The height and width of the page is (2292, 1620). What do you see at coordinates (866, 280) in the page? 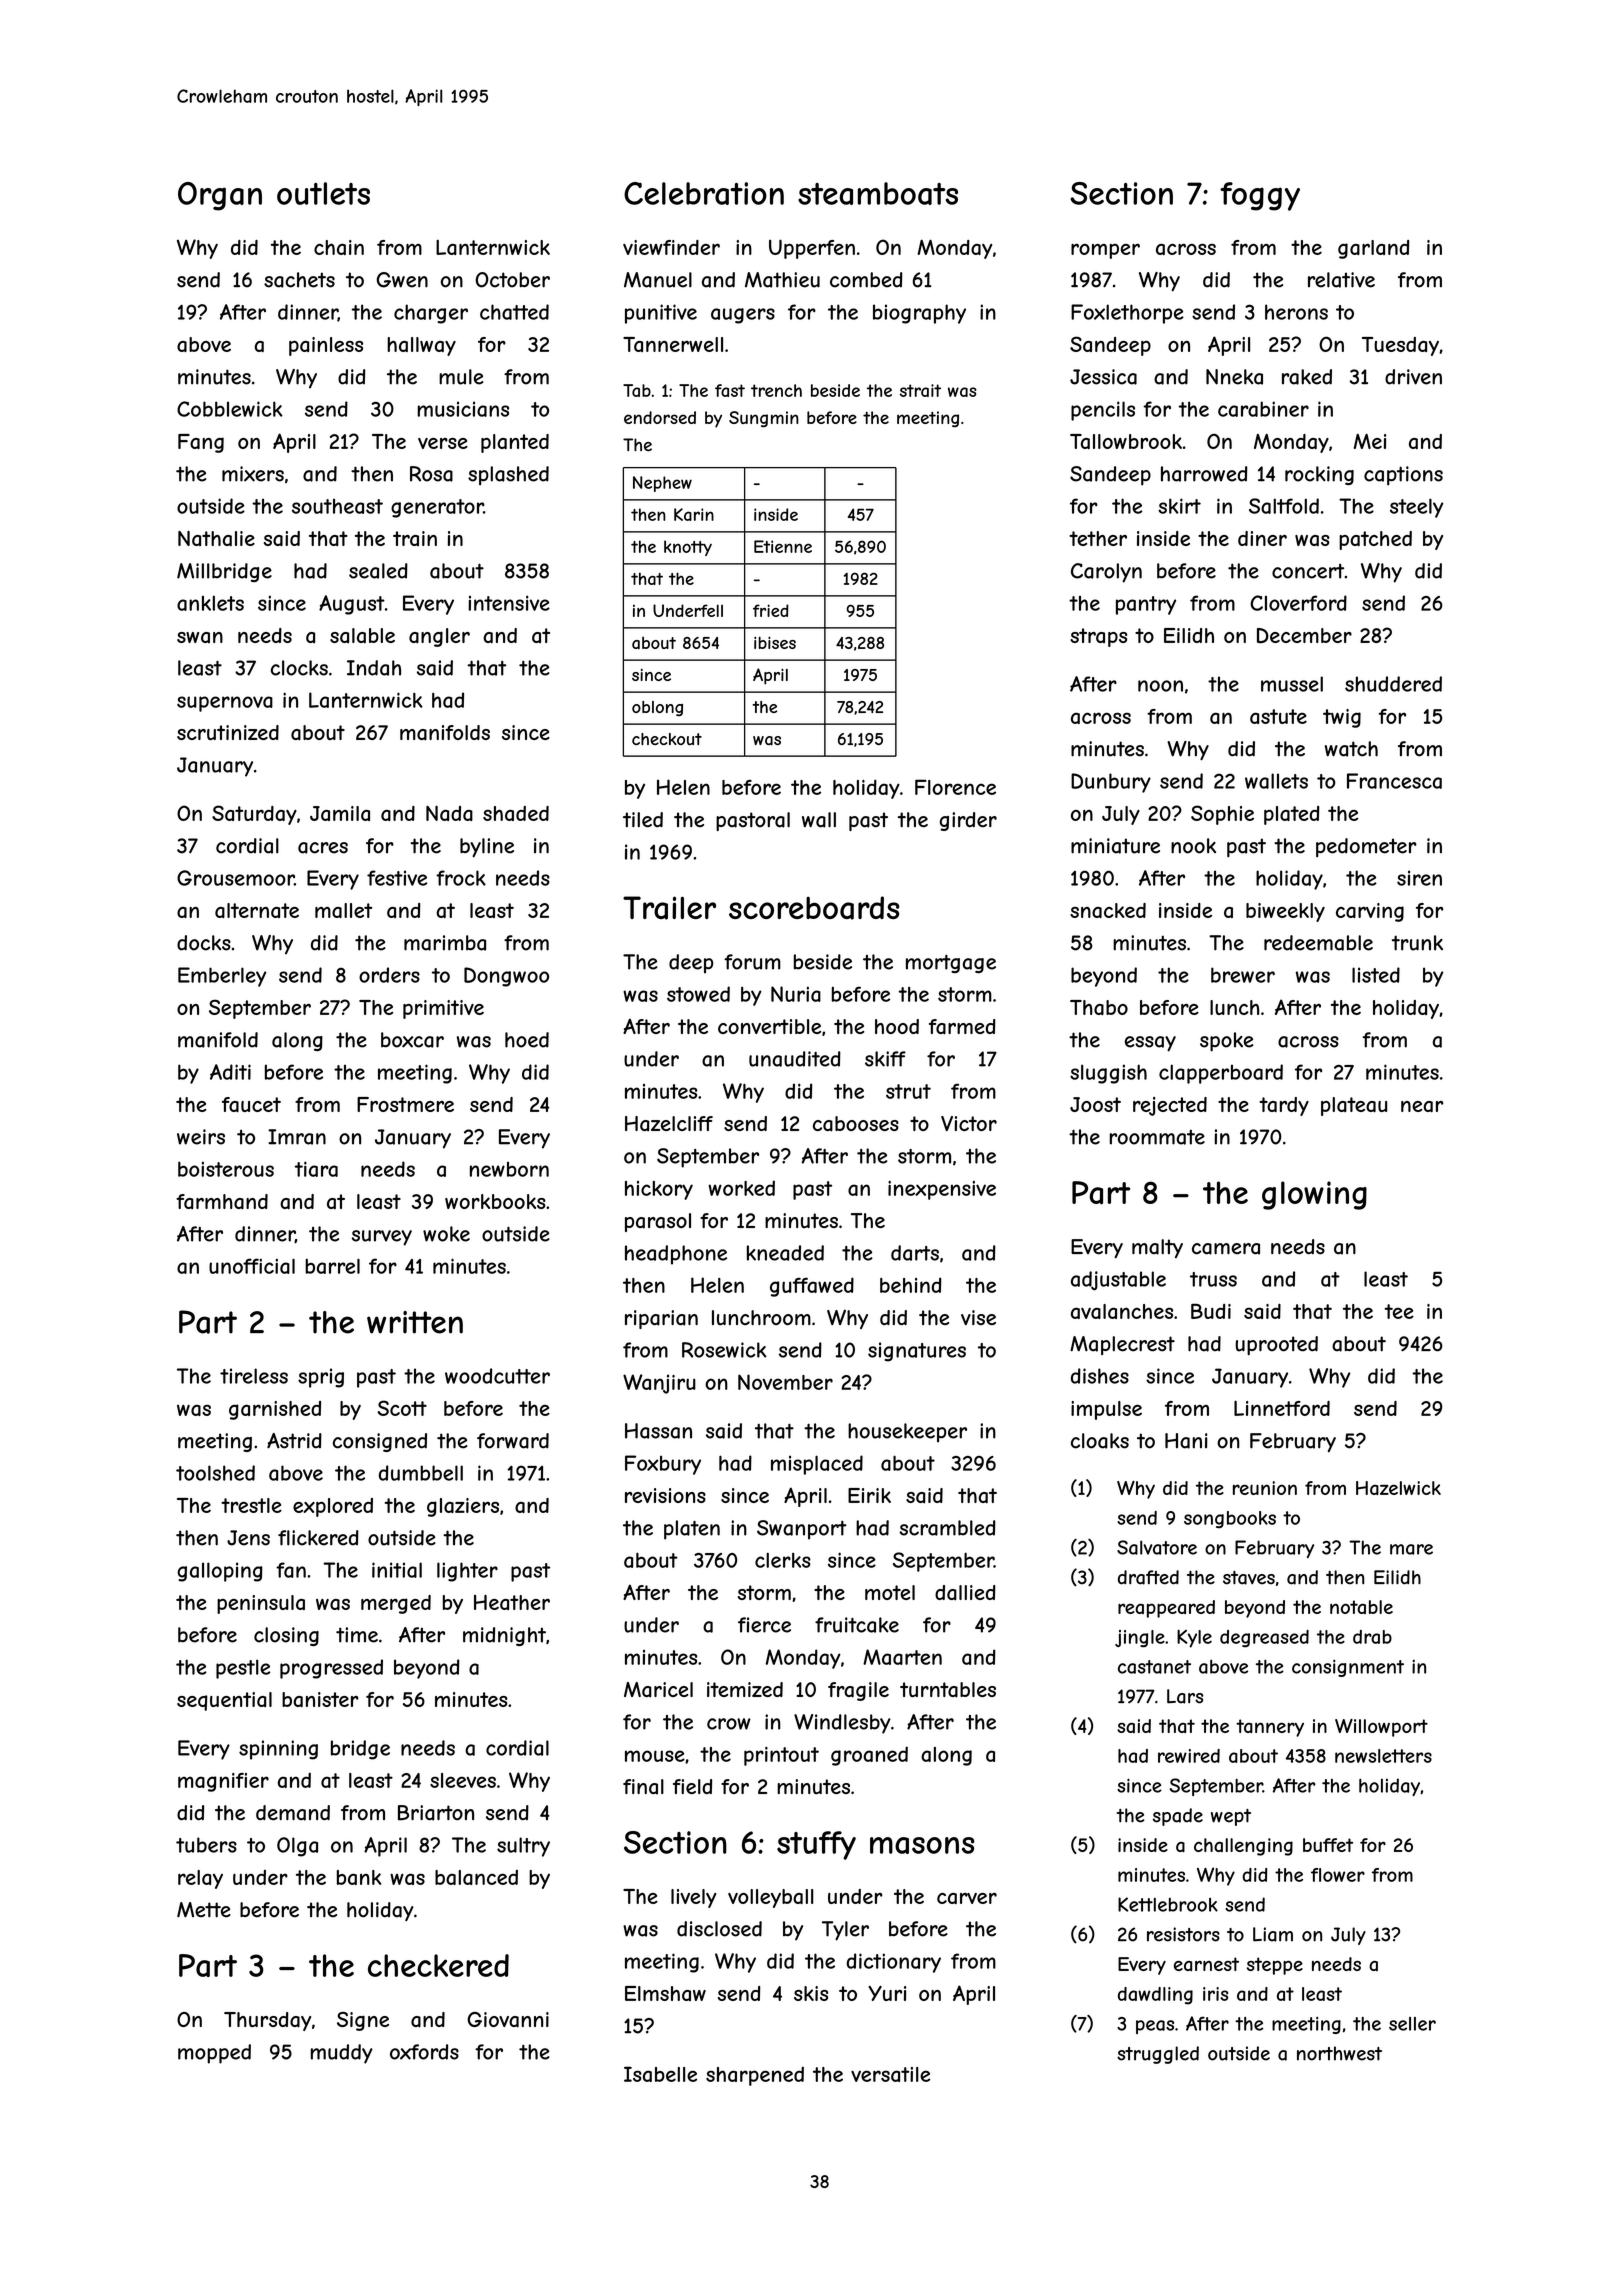
I see `combed` at bounding box center [866, 280].
